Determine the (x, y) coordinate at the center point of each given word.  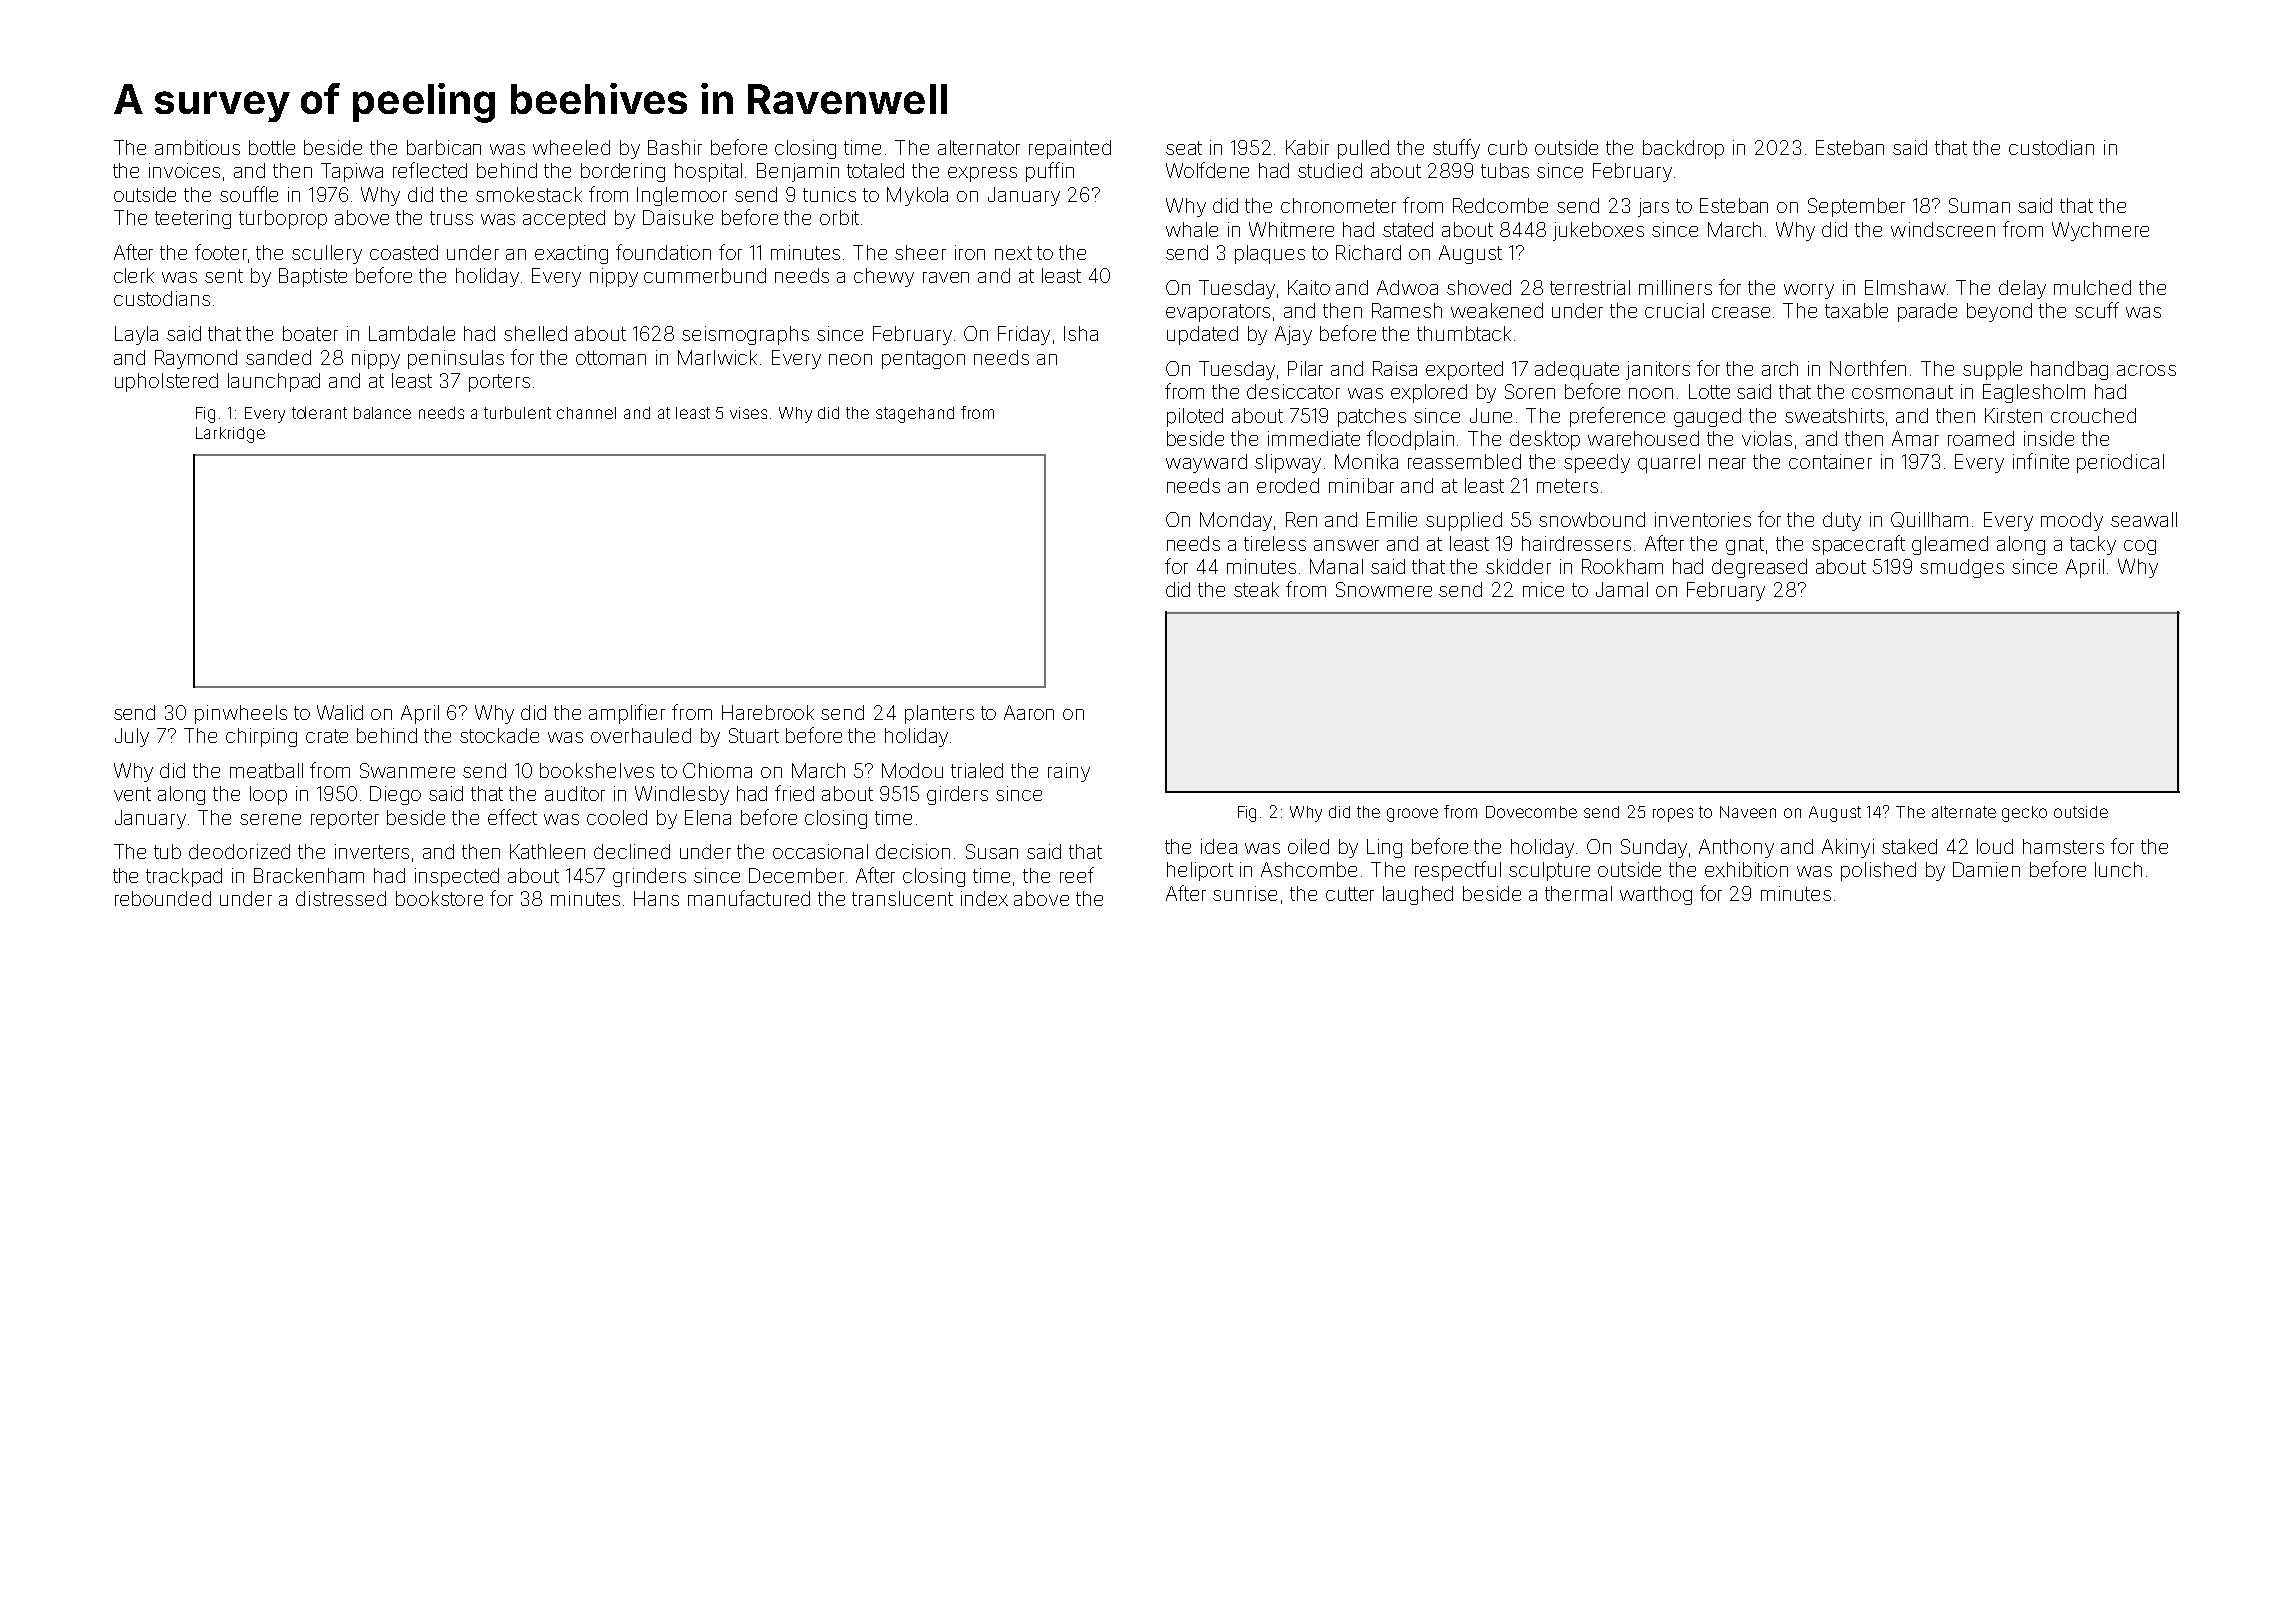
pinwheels (241, 714)
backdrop (1683, 149)
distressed (341, 898)
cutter (1350, 894)
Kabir (1307, 147)
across (2146, 370)
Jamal (1622, 589)
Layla (136, 335)
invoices (184, 170)
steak (1256, 589)
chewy (884, 277)
